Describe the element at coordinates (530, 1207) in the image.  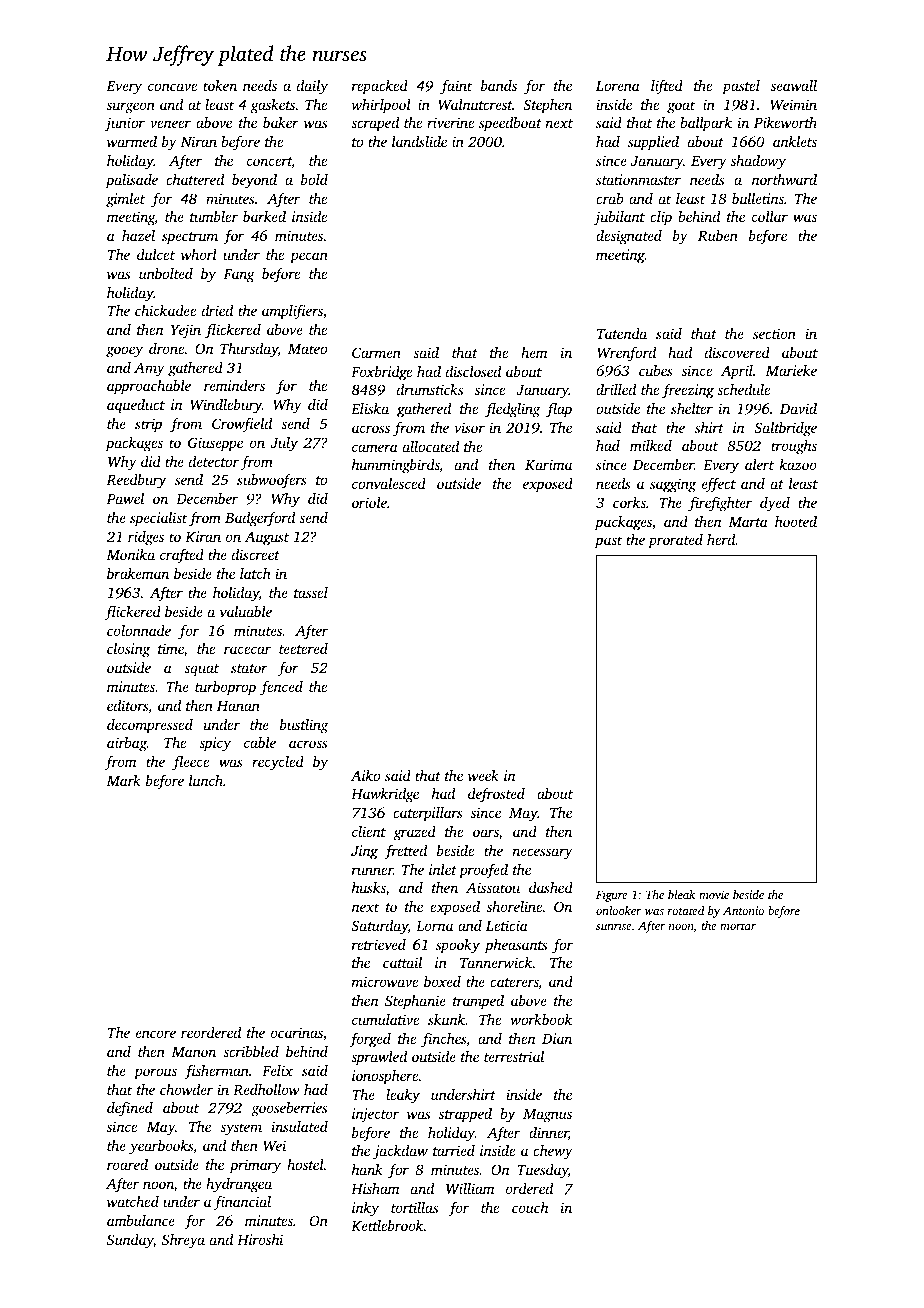
I see `couch` at that location.
